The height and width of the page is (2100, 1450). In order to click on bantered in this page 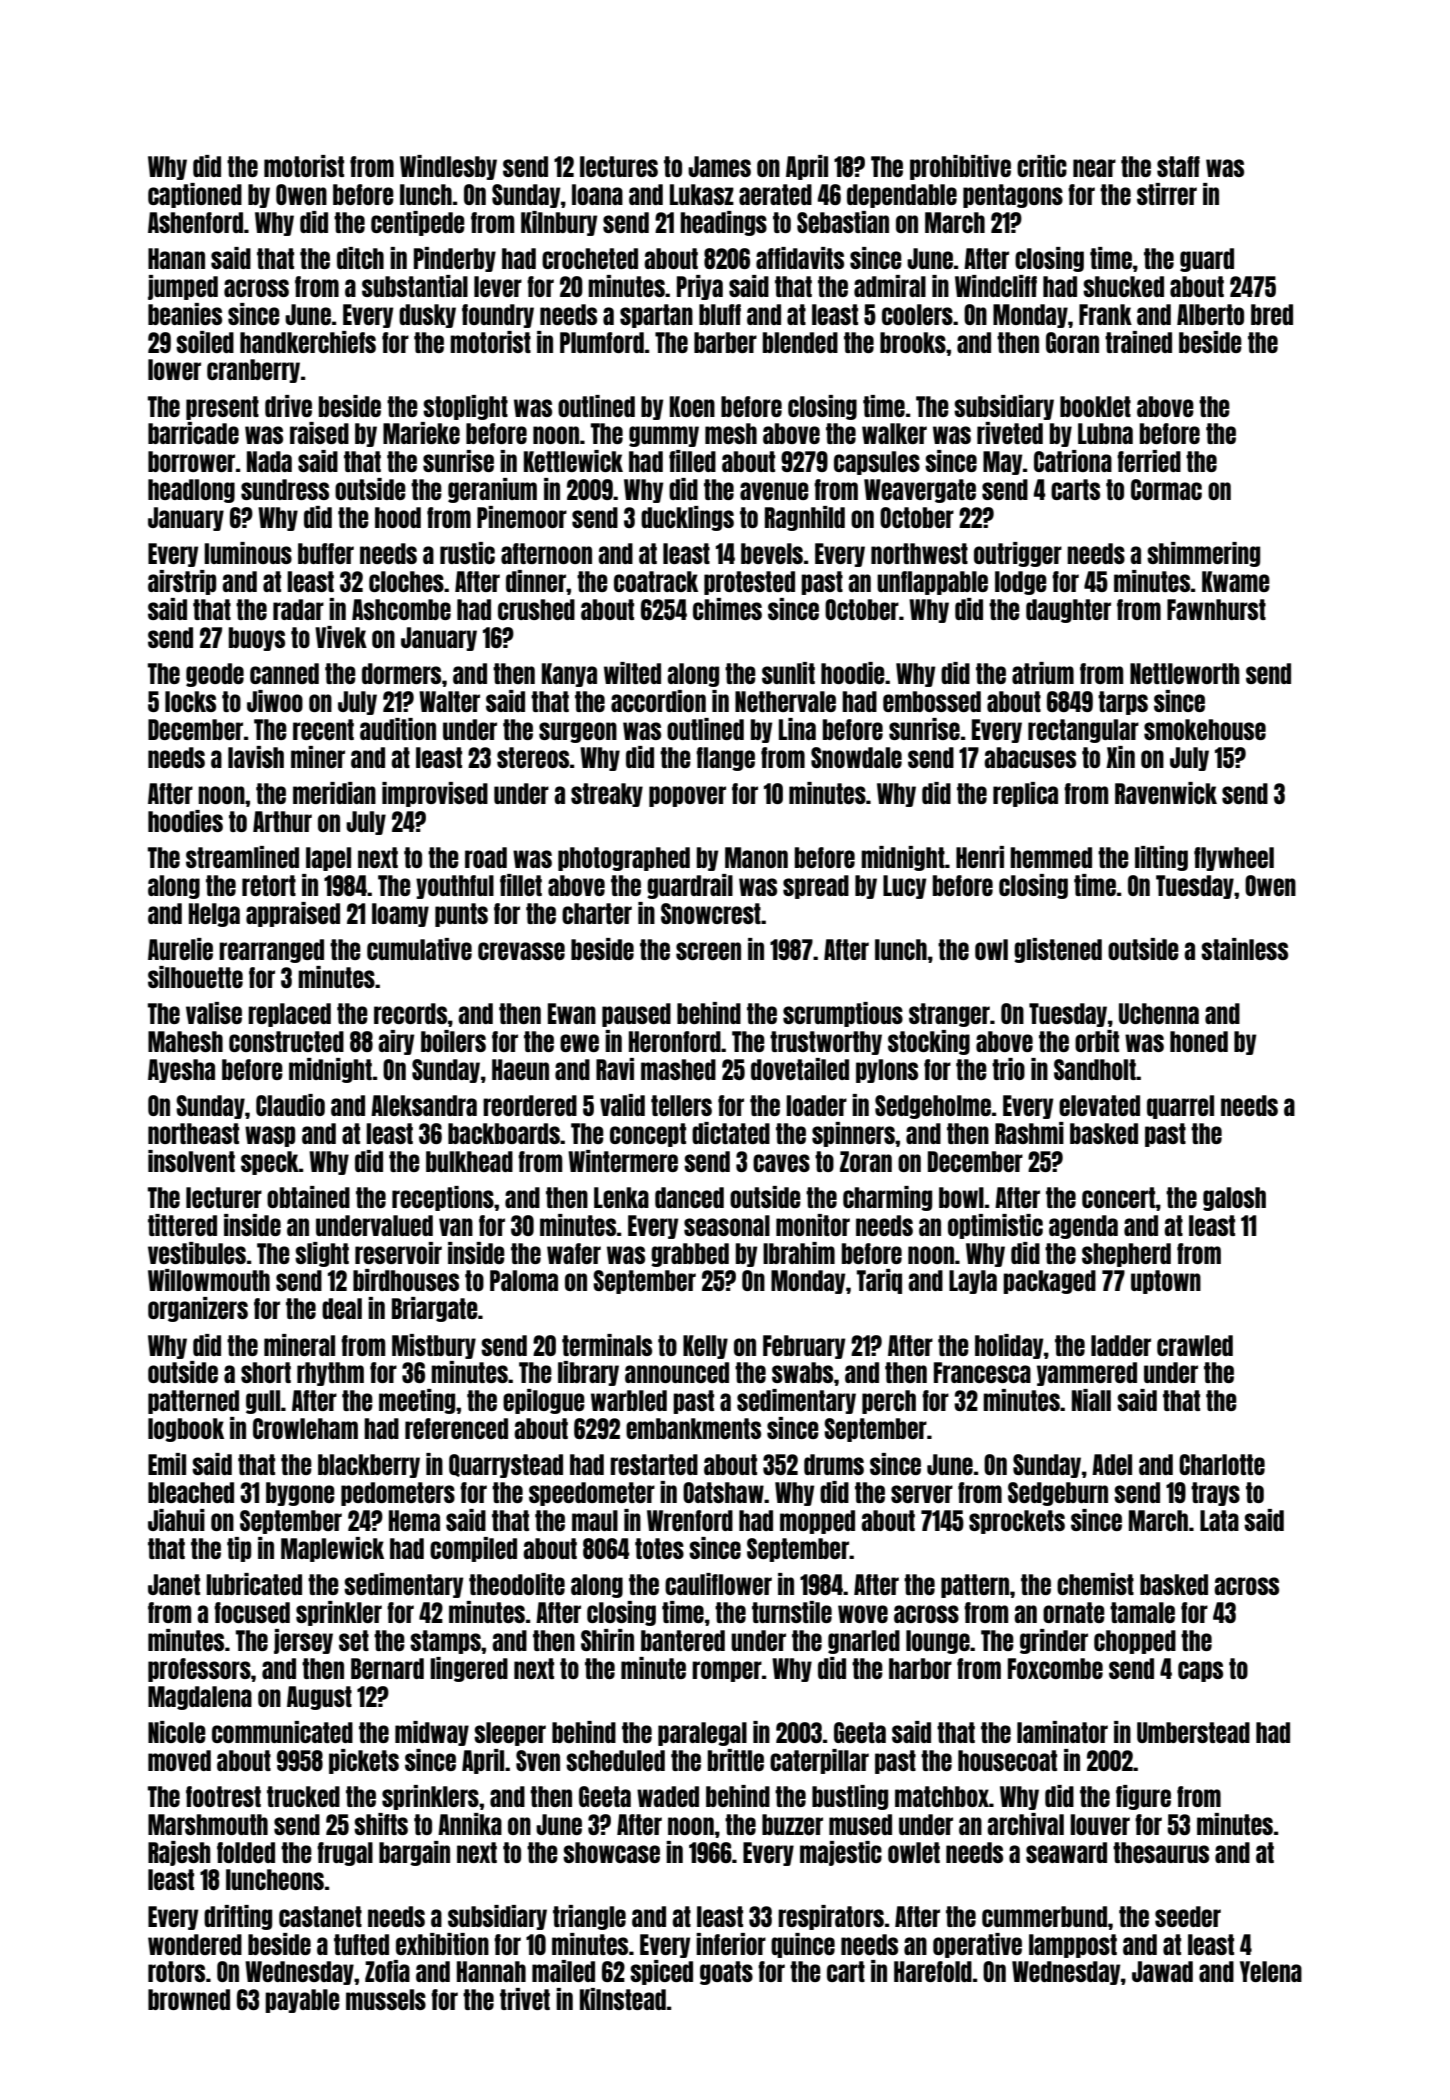, I will do `click(683, 1640)`.
